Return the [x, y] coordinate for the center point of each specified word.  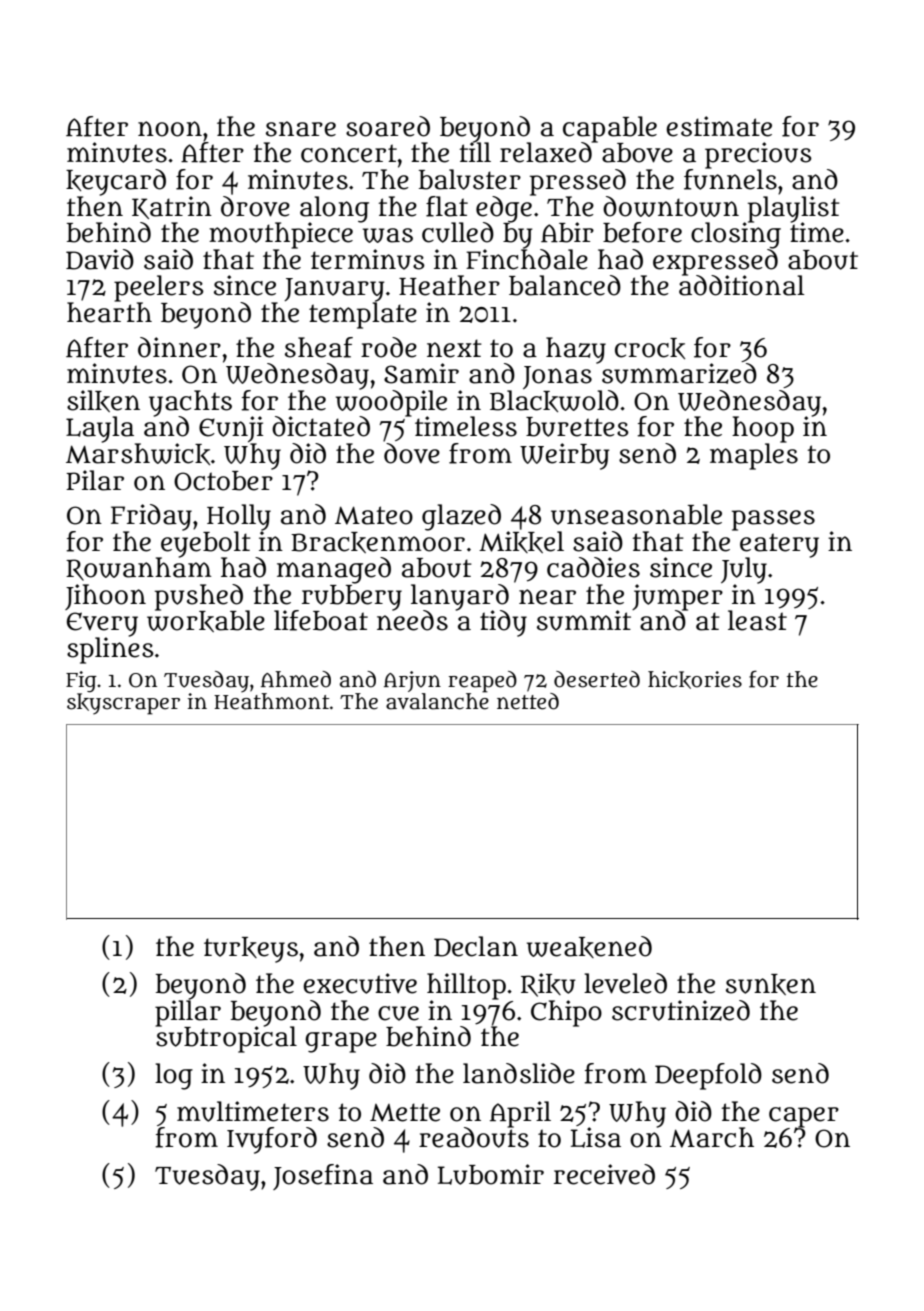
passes [773, 520]
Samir [421, 373]
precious [758, 155]
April [520, 1114]
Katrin [172, 207]
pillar [188, 1012]
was [388, 235]
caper [804, 1117]
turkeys [251, 950]
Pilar [95, 480]
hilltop [466, 986]
